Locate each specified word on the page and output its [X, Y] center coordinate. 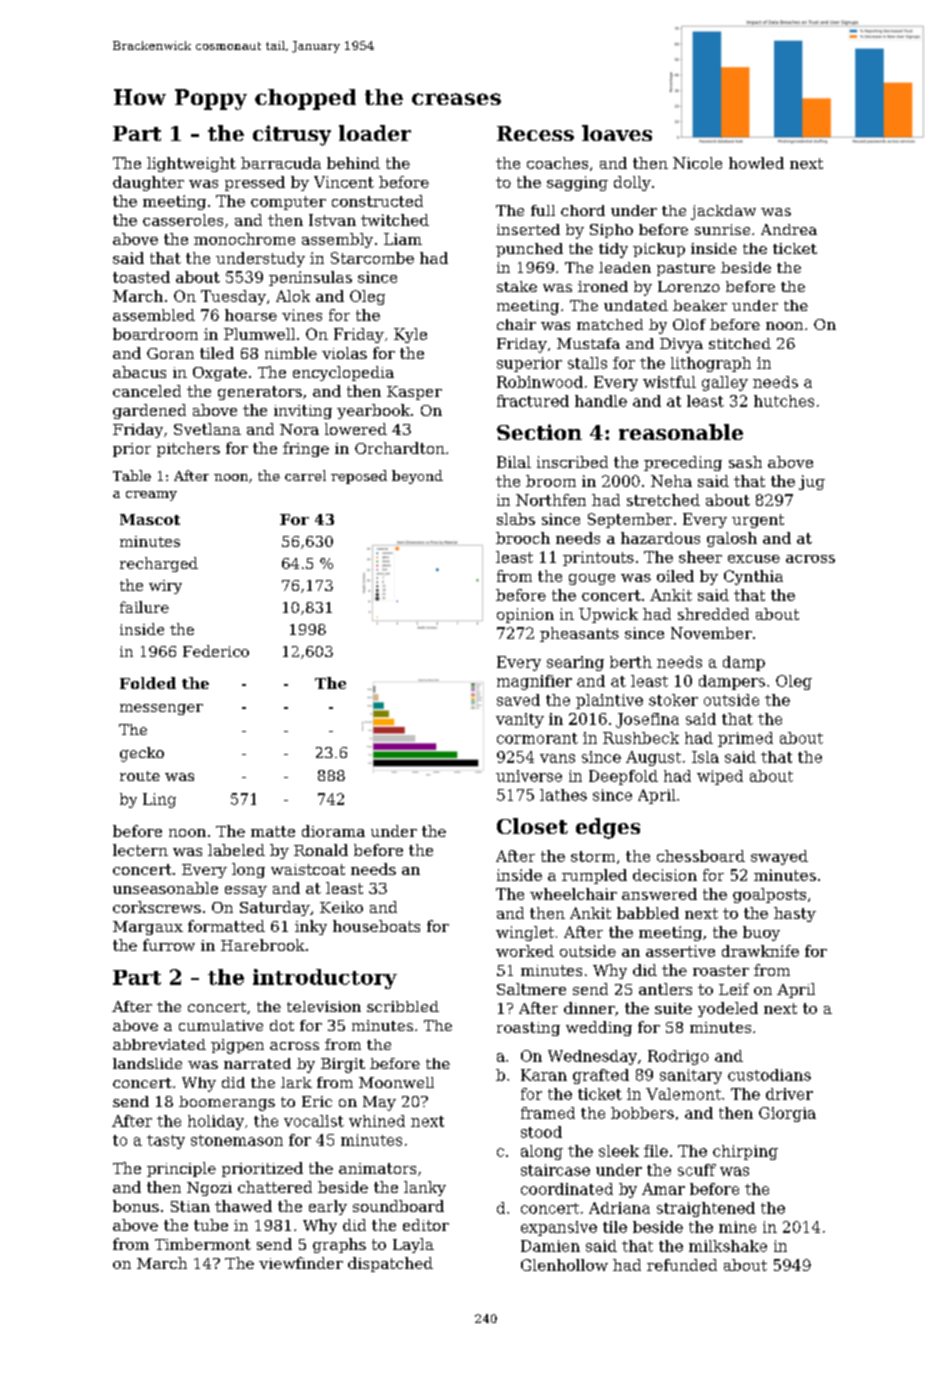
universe [529, 776]
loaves [617, 133]
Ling [159, 800]
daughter [148, 183]
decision [665, 875]
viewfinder [301, 1263]
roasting [528, 1029]
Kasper [414, 393]
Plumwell [259, 334]
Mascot [150, 519]
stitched [740, 343]
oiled [675, 576]
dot [282, 1025]
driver [789, 1094]
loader [375, 133]
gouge [592, 579]
